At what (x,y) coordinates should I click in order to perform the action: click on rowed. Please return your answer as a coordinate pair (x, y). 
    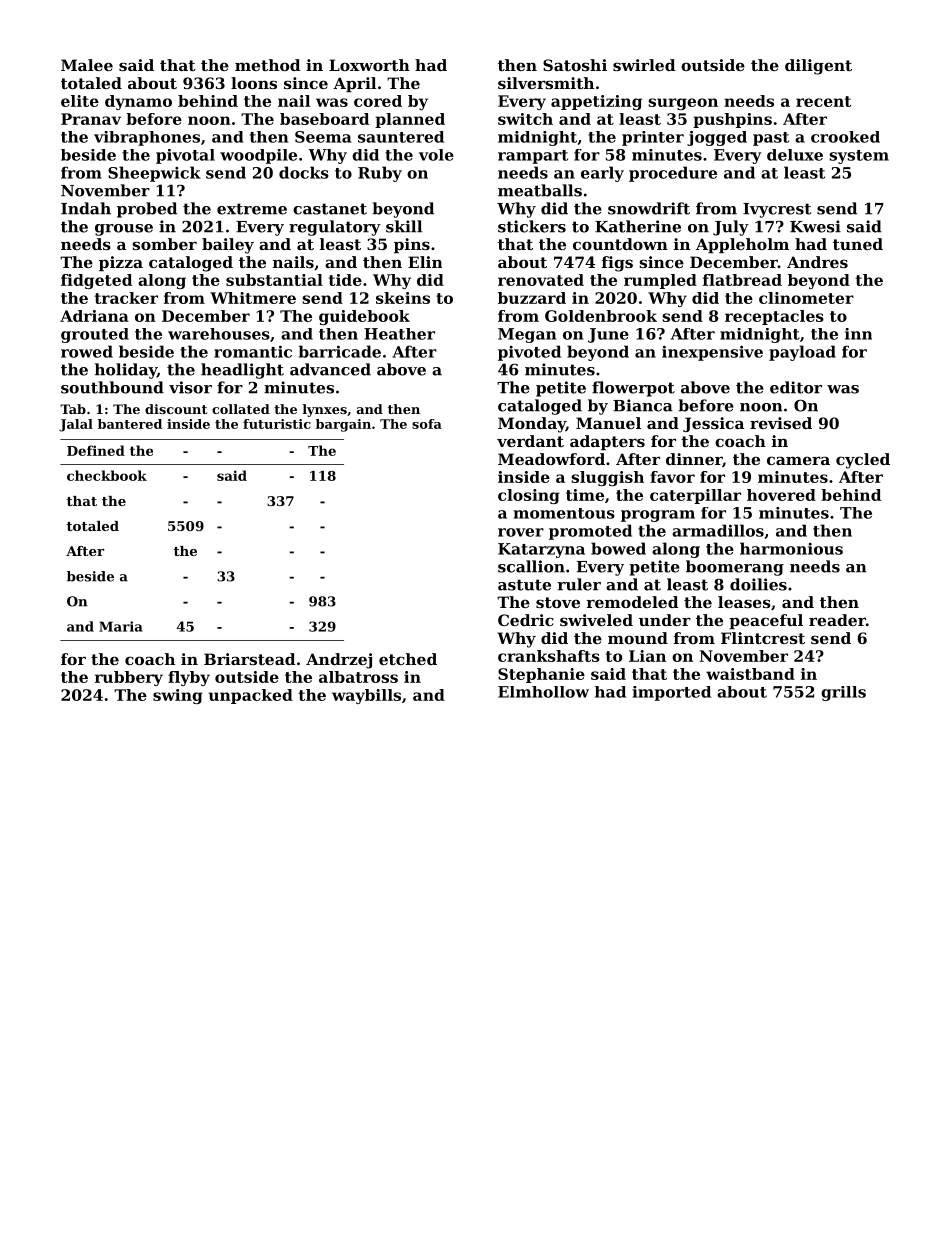
    Looking at the image, I should click on (87, 351).
